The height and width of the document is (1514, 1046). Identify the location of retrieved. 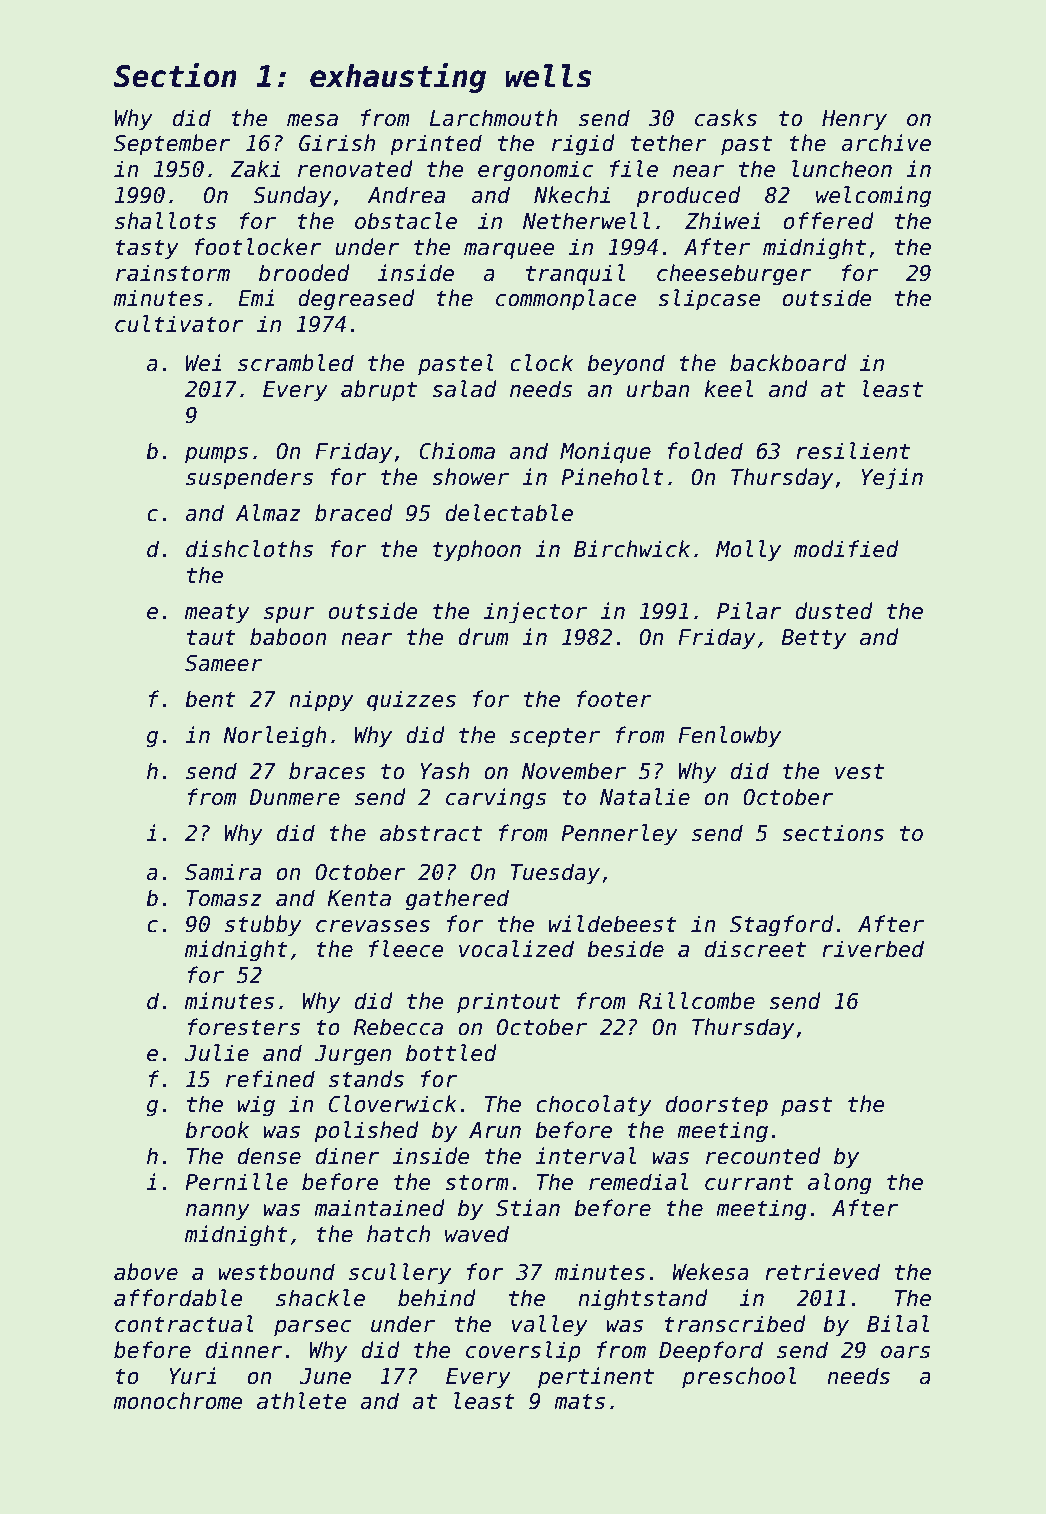
(822, 1272).
